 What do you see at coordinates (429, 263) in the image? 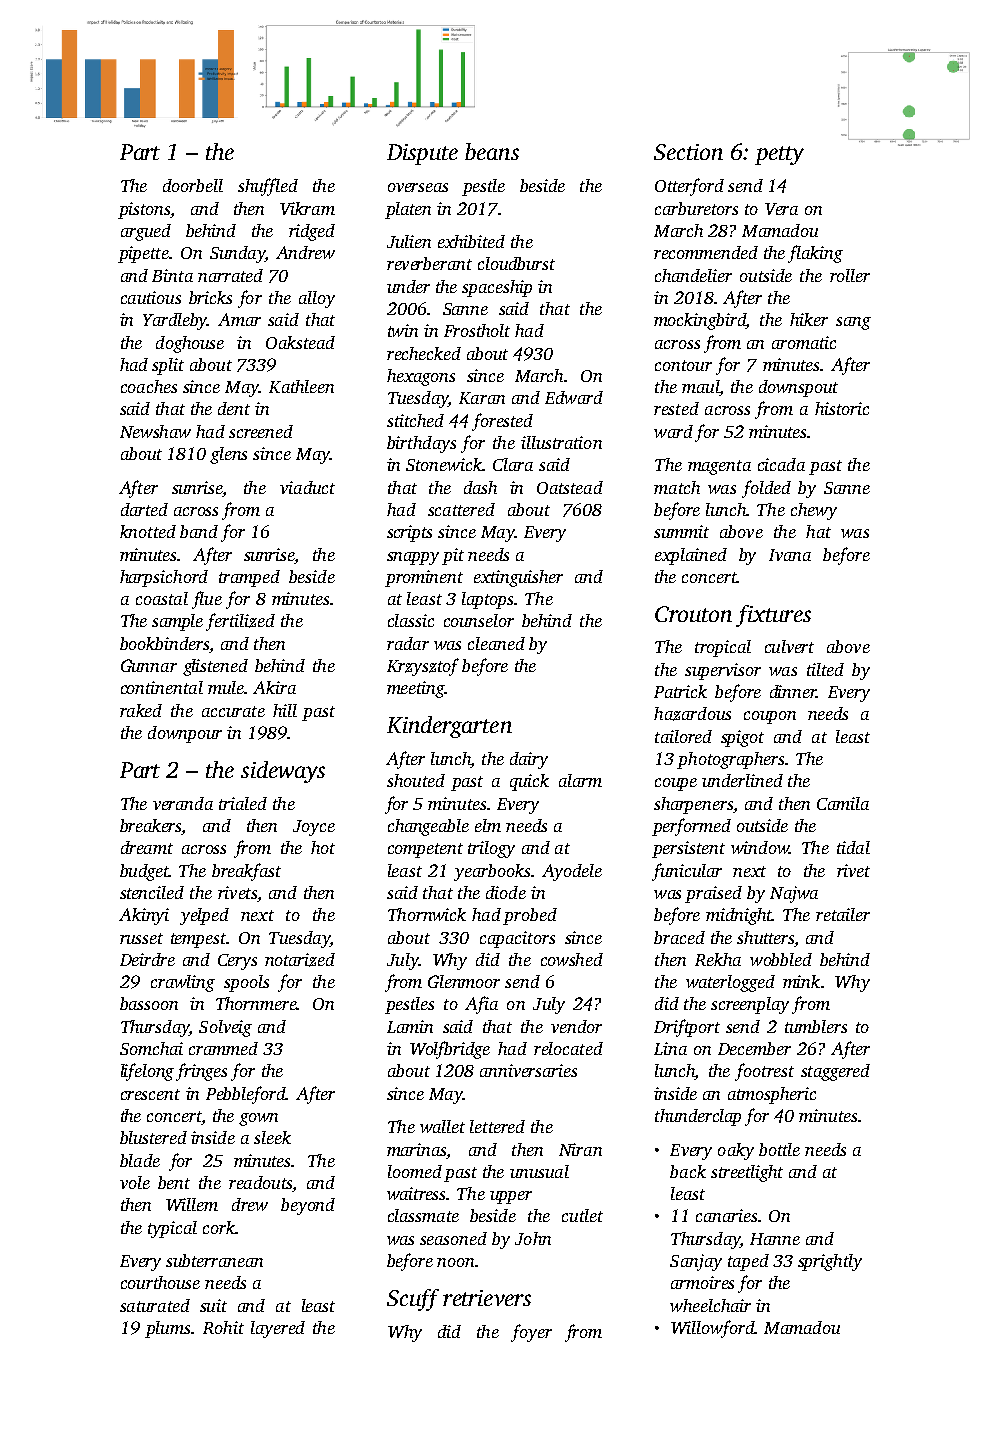
I see `reverberant` at bounding box center [429, 263].
